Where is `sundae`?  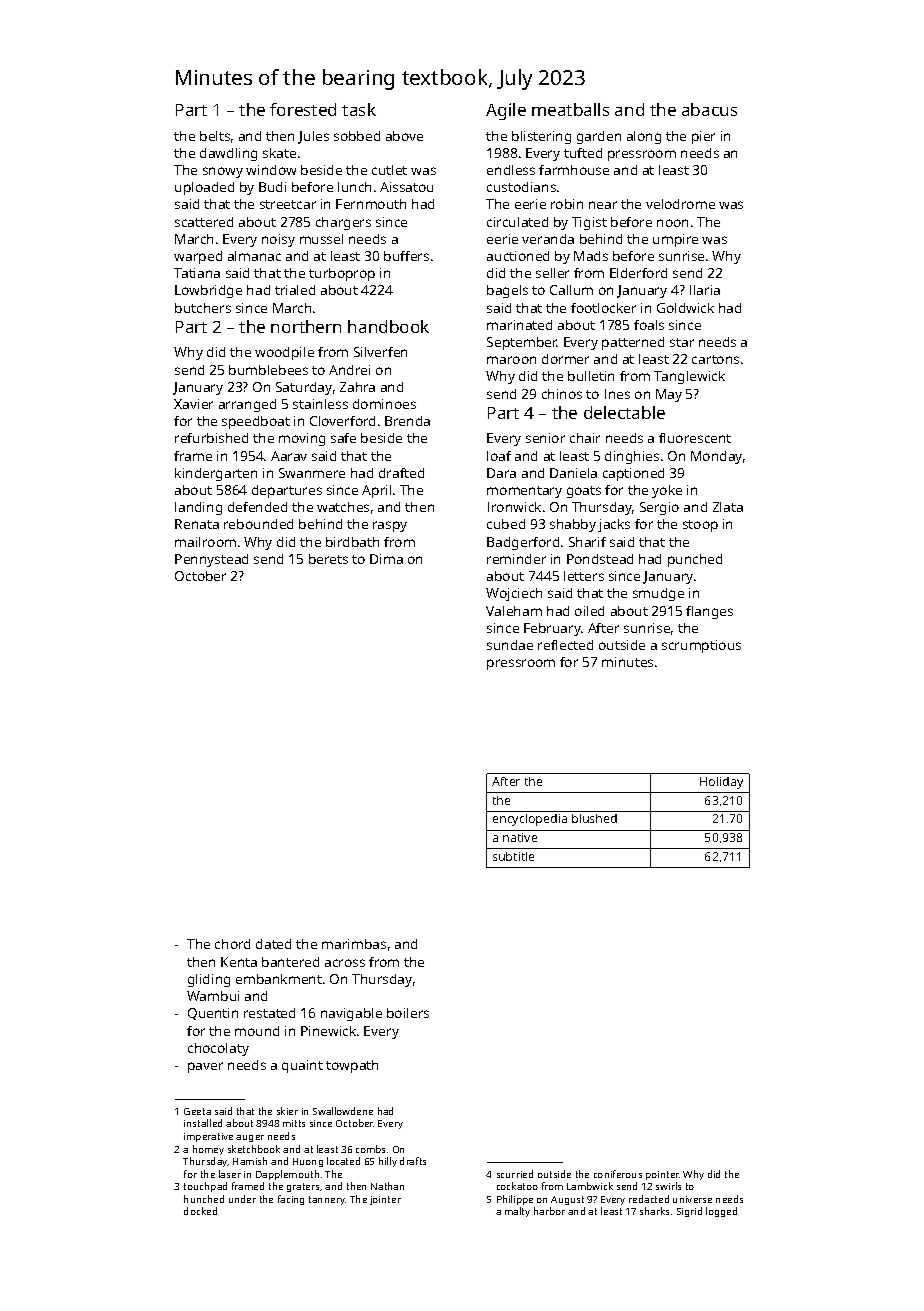 sundae is located at coordinates (510, 645).
